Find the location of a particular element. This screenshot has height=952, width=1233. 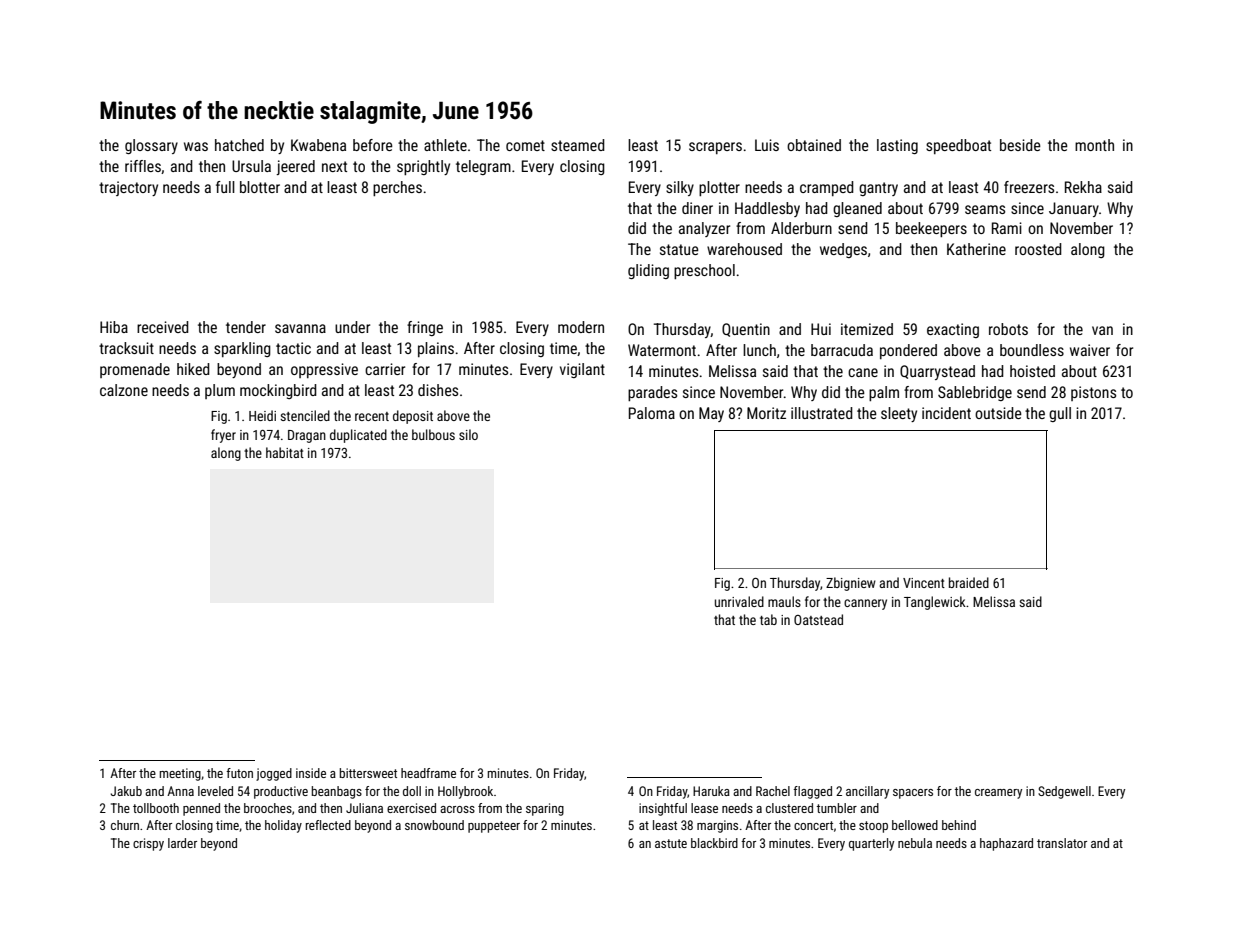

larder is located at coordinates (182, 843).
